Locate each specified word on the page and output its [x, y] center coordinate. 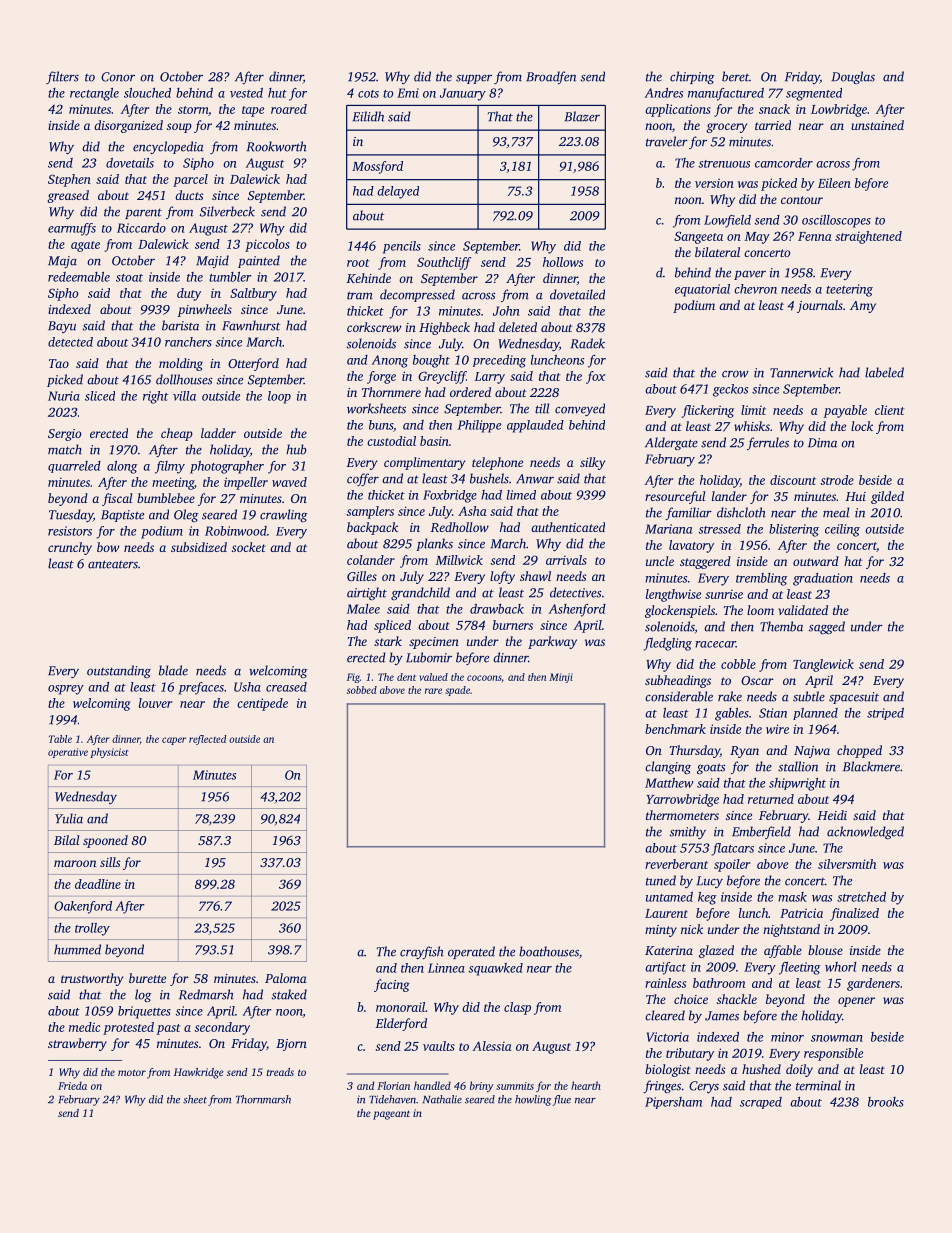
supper [474, 79]
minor [787, 1037]
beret [735, 76]
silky [592, 463]
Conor [118, 77]
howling [533, 1100]
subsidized [199, 547]
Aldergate [671, 443]
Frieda [72, 1085]
